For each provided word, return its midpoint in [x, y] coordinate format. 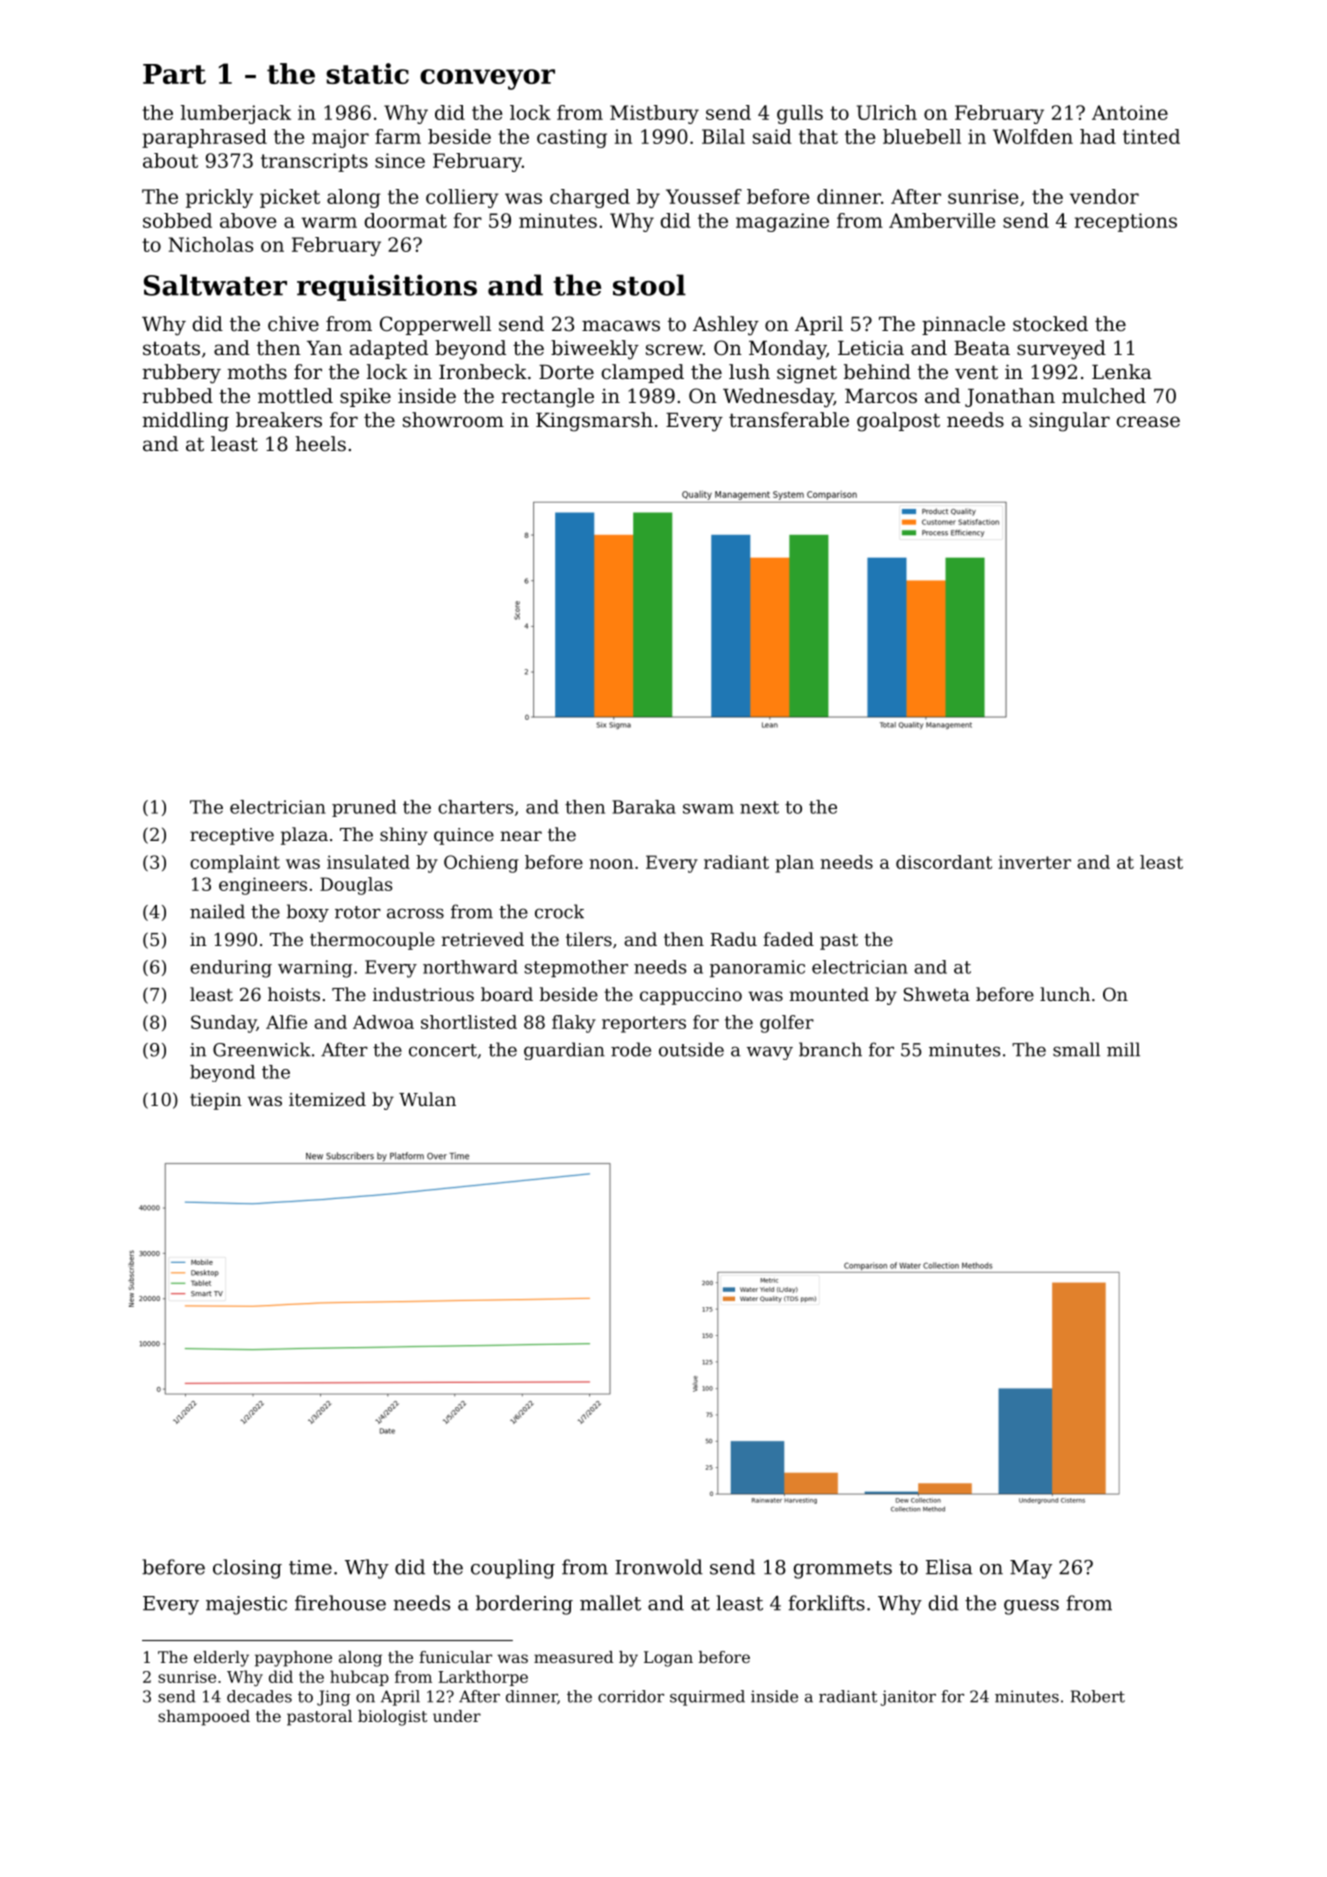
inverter [1034, 862]
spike [365, 397]
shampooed [204, 1718]
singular [1069, 422]
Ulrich [887, 112]
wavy [770, 1053]
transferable [789, 420]
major [340, 138]
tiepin [216, 1101]
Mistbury [654, 114]
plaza [304, 836]
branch [830, 1049]
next [759, 807]
